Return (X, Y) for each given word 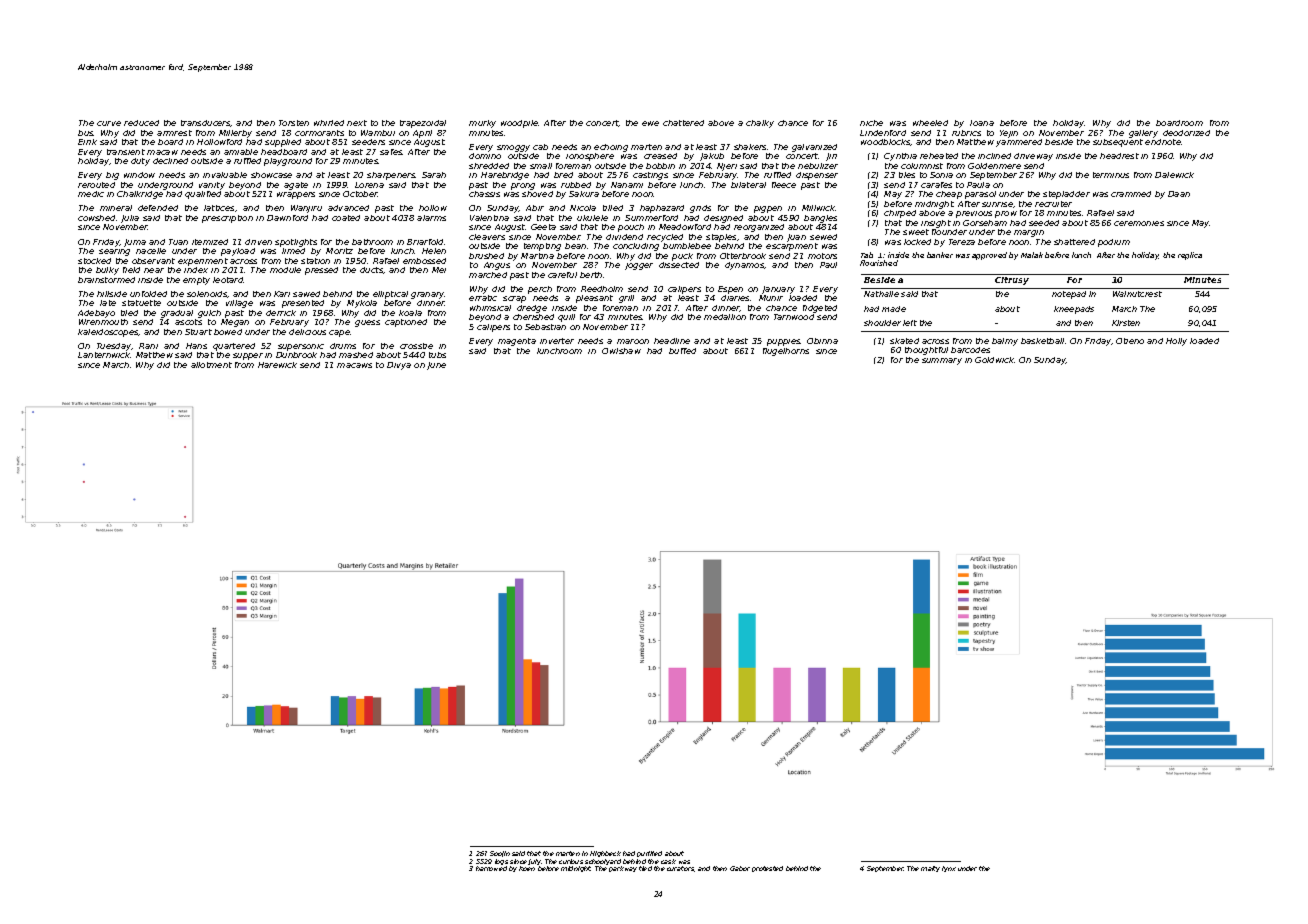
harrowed (491, 868)
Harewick (277, 365)
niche (871, 123)
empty (196, 281)
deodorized (1186, 133)
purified (649, 854)
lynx (949, 869)
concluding (636, 247)
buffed (682, 351)
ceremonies (1139, 223)
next (357, 123)
